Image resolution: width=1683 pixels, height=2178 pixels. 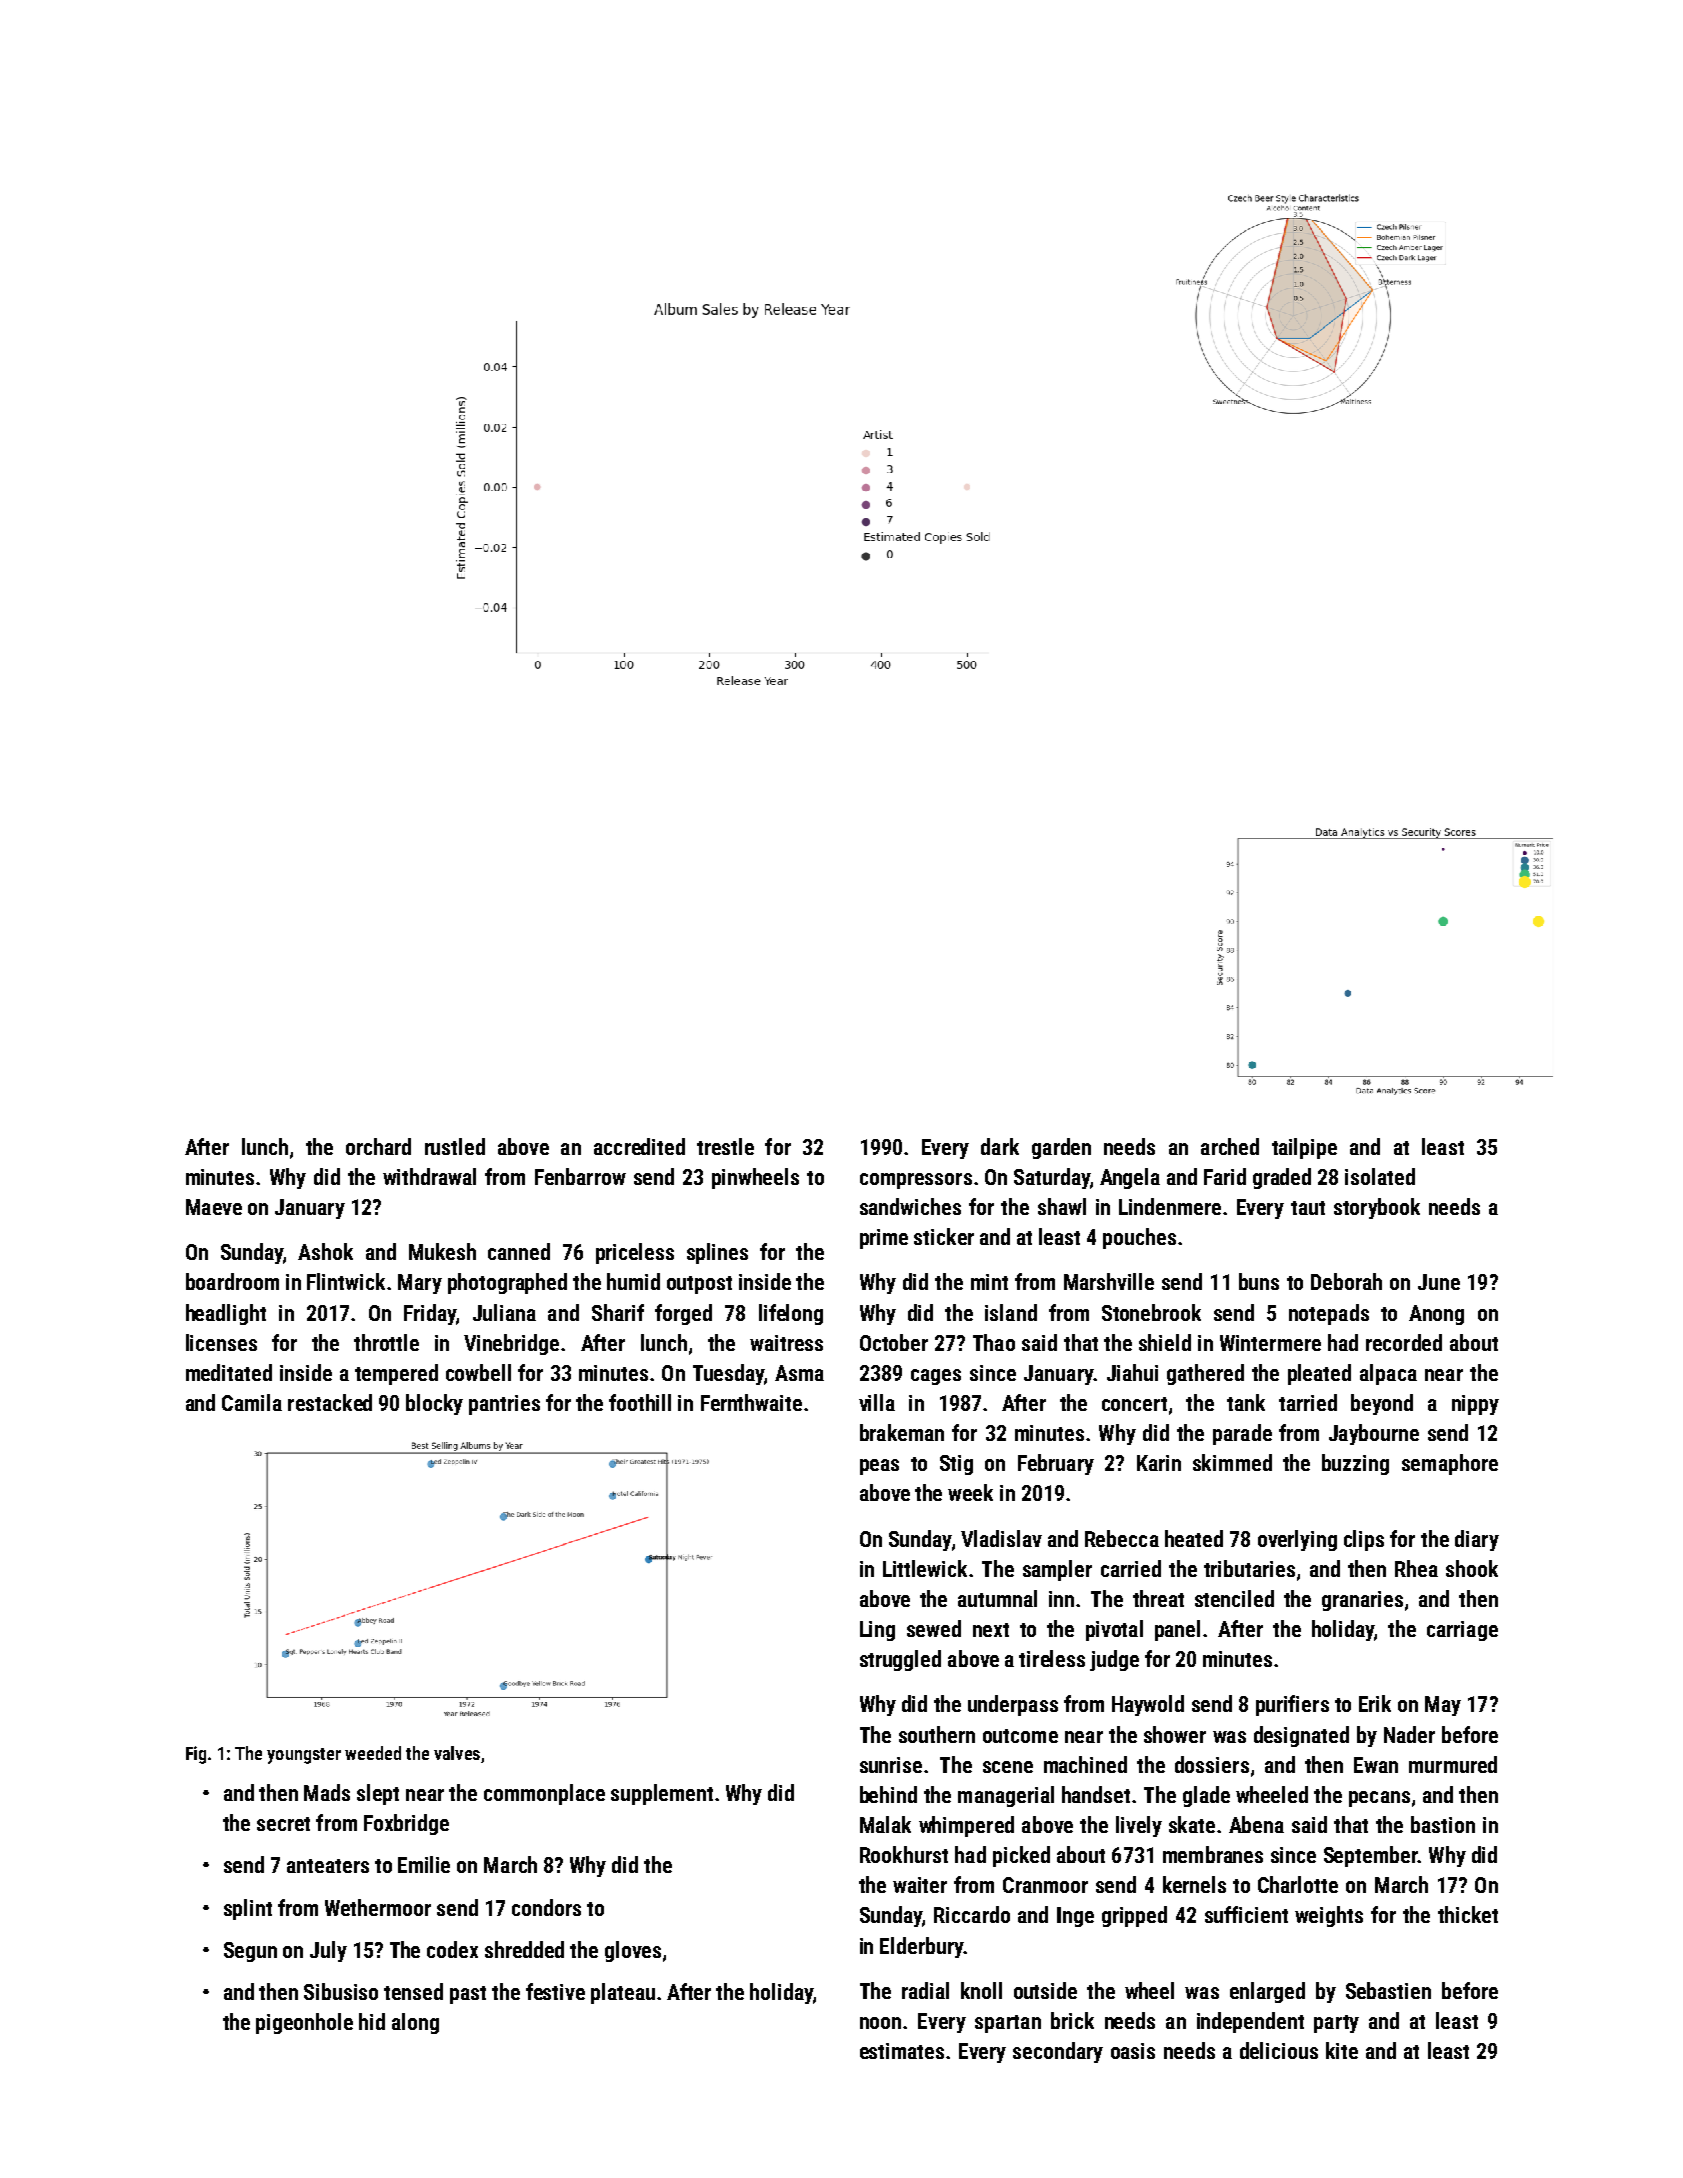 What do you see at coordinates (1304, 1148) in the document?
I see `tailpipe` at bounding box center [1304, 1148].
